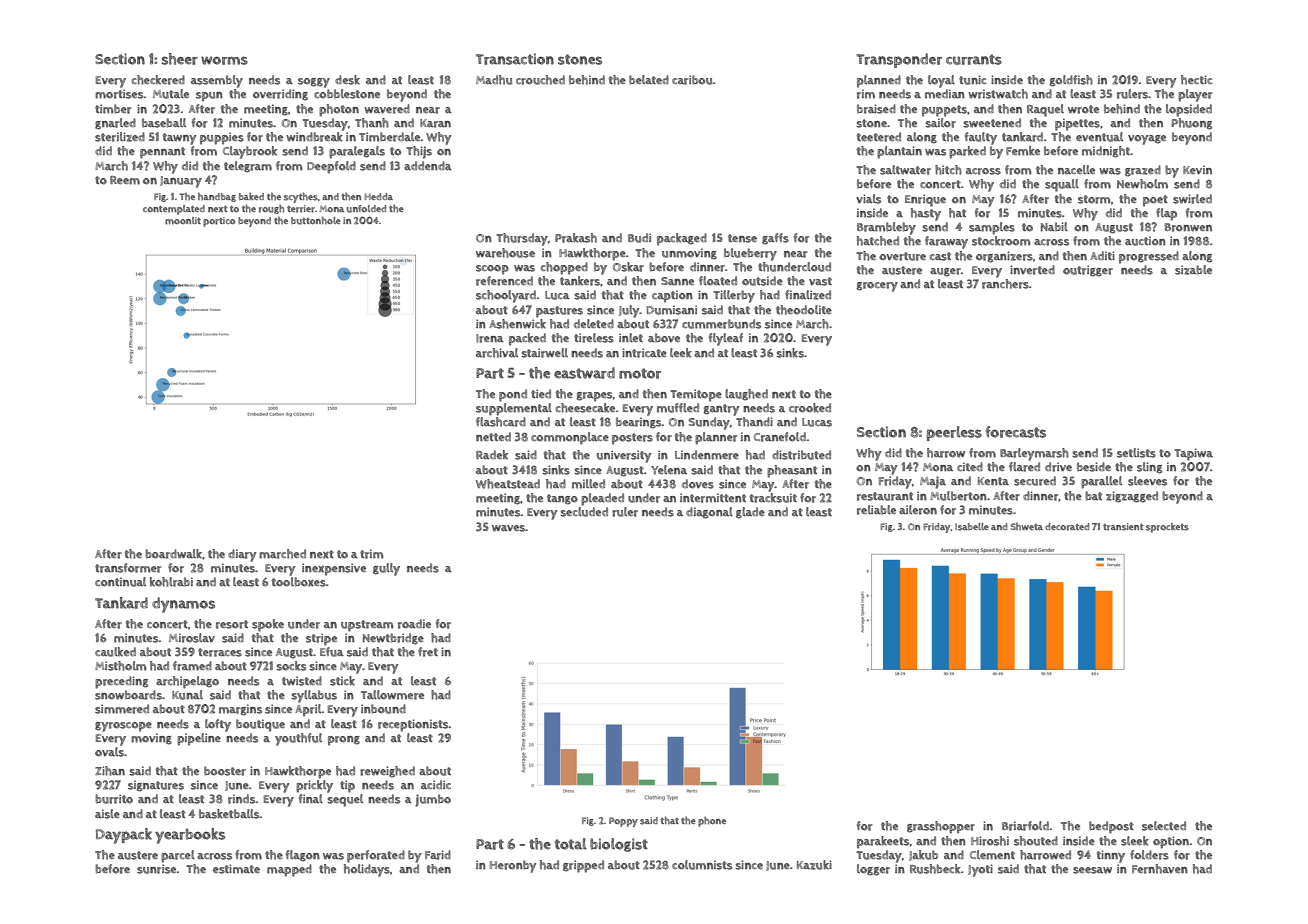 This page has height=924, width=1308. I want to click on moonlit, so click(183, 220).
